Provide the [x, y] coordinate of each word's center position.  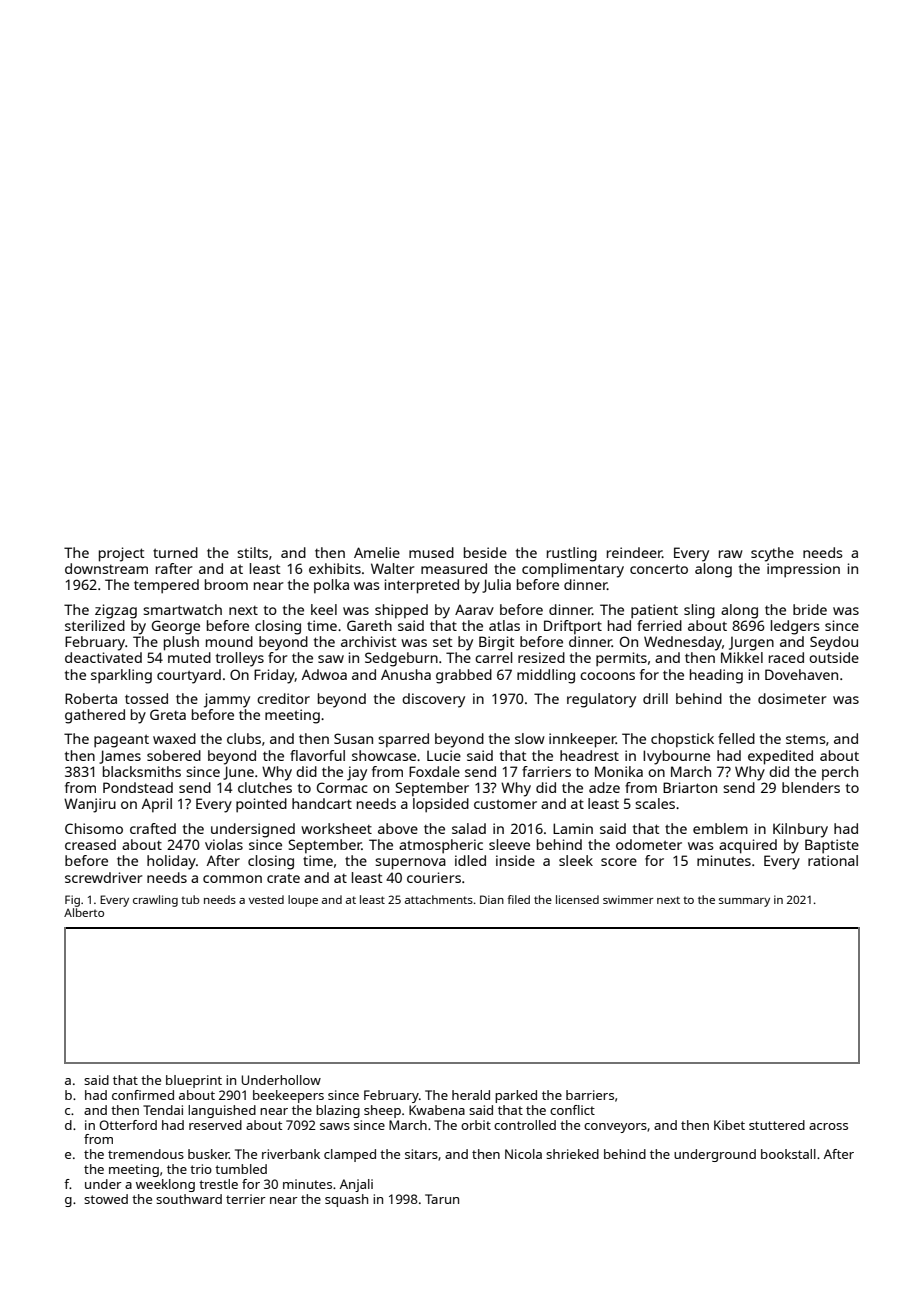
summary [744, 902]
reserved [215, 1125]
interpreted [422, 586]
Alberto [84, 912]
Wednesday [683, 643]
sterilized [95, 625]
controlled [525, 1125]
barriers [590, 1095]
